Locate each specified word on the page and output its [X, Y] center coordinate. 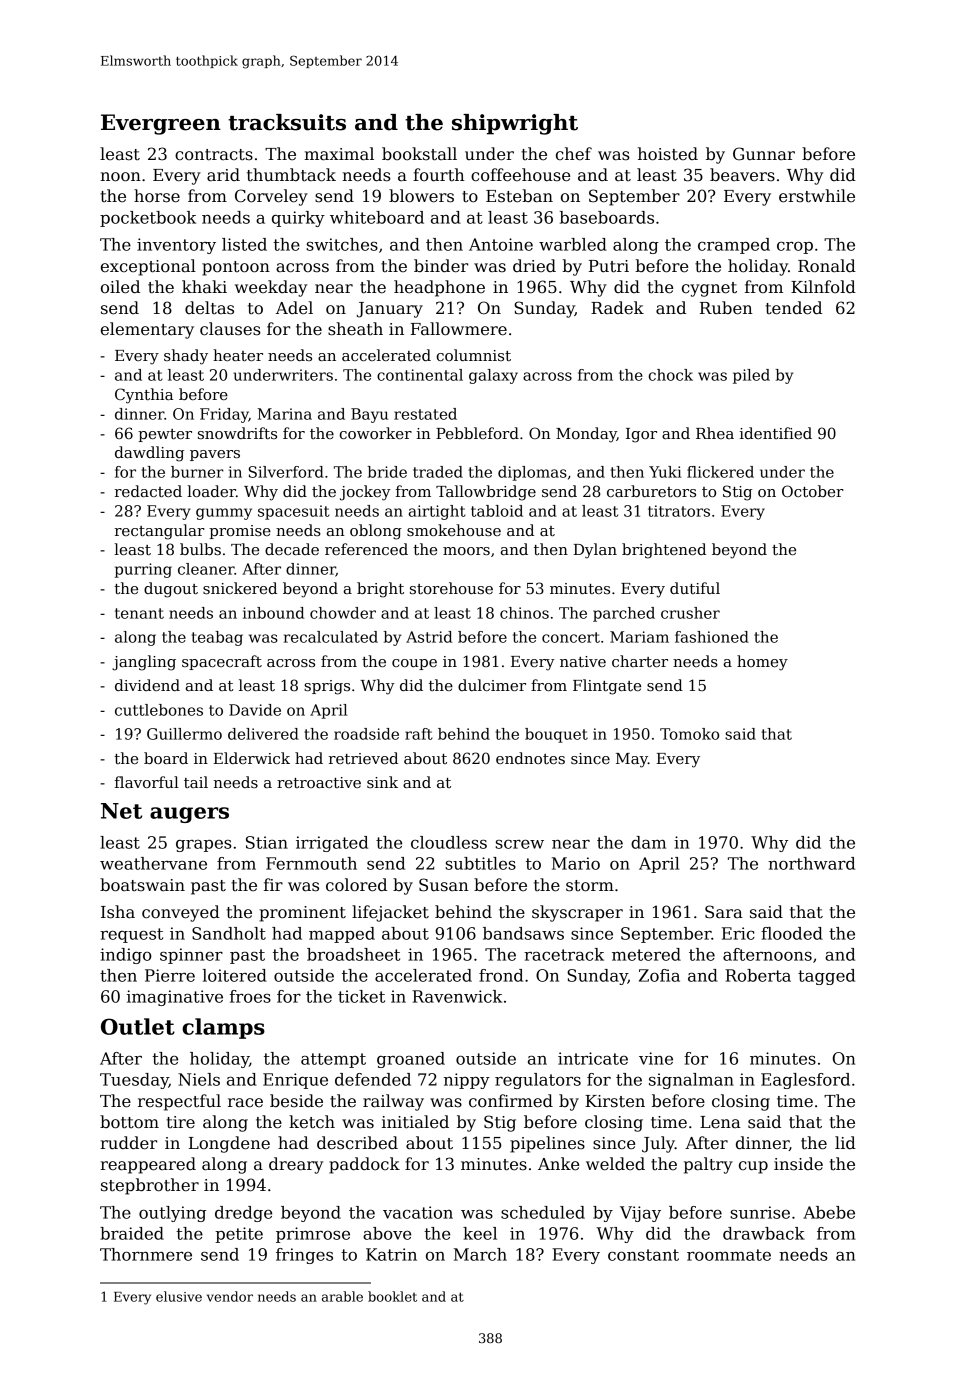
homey [762, 663]
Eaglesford [805, 1081]
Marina [284, 414]
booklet [392, 1296]
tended [793, 308]
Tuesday [134, 1081]
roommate [729, 1255]
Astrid [429, 637]
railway [393, 1102]
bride [387, 472]
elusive [179, 1296]
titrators [679, 511]
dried [534, 265]
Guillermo [184, 734]
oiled [120, 287]
